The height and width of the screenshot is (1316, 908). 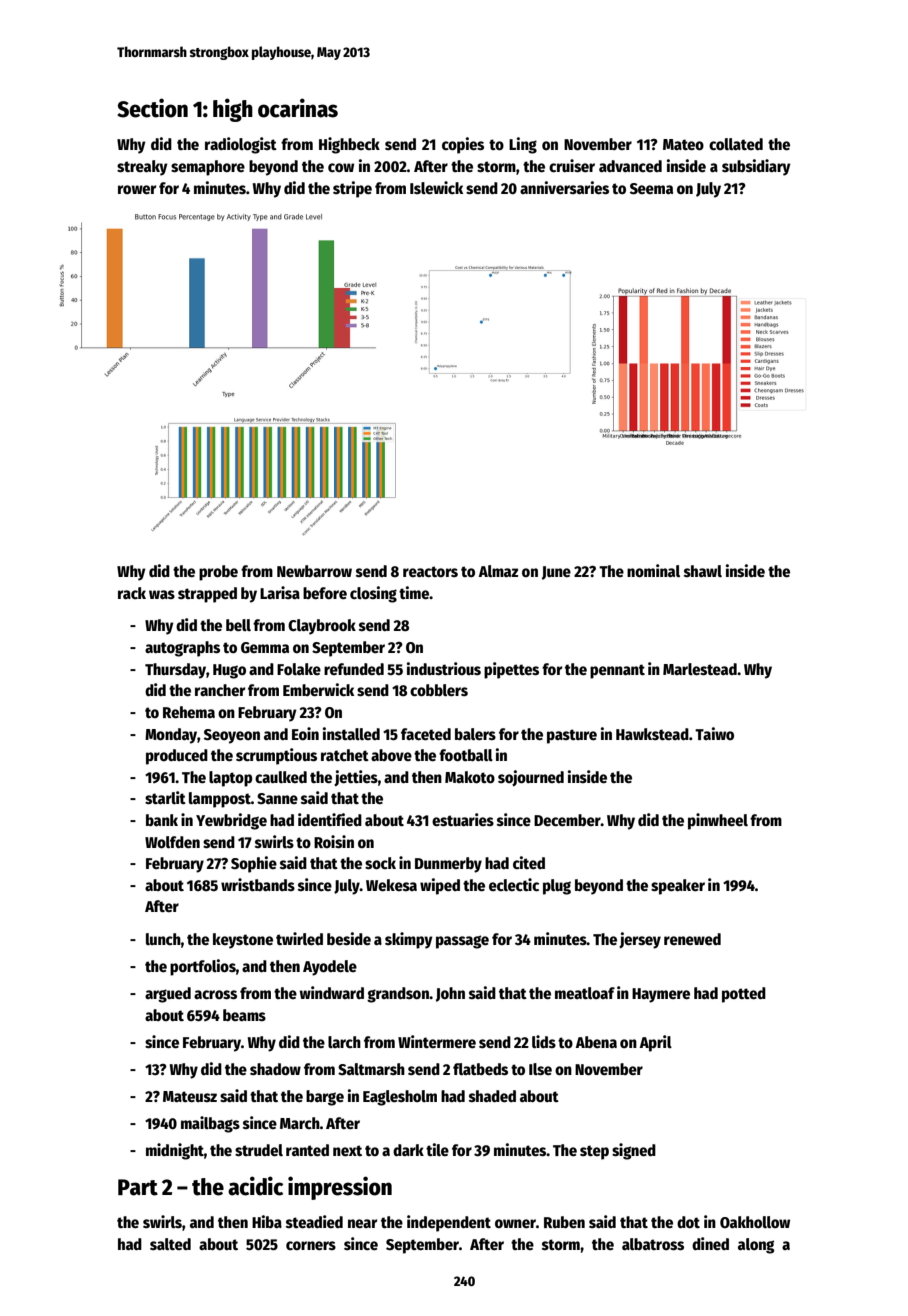 What do you see at coordinates (341, 167) in the screenshot?
I see `cow` at bounding box center [341, 167].
